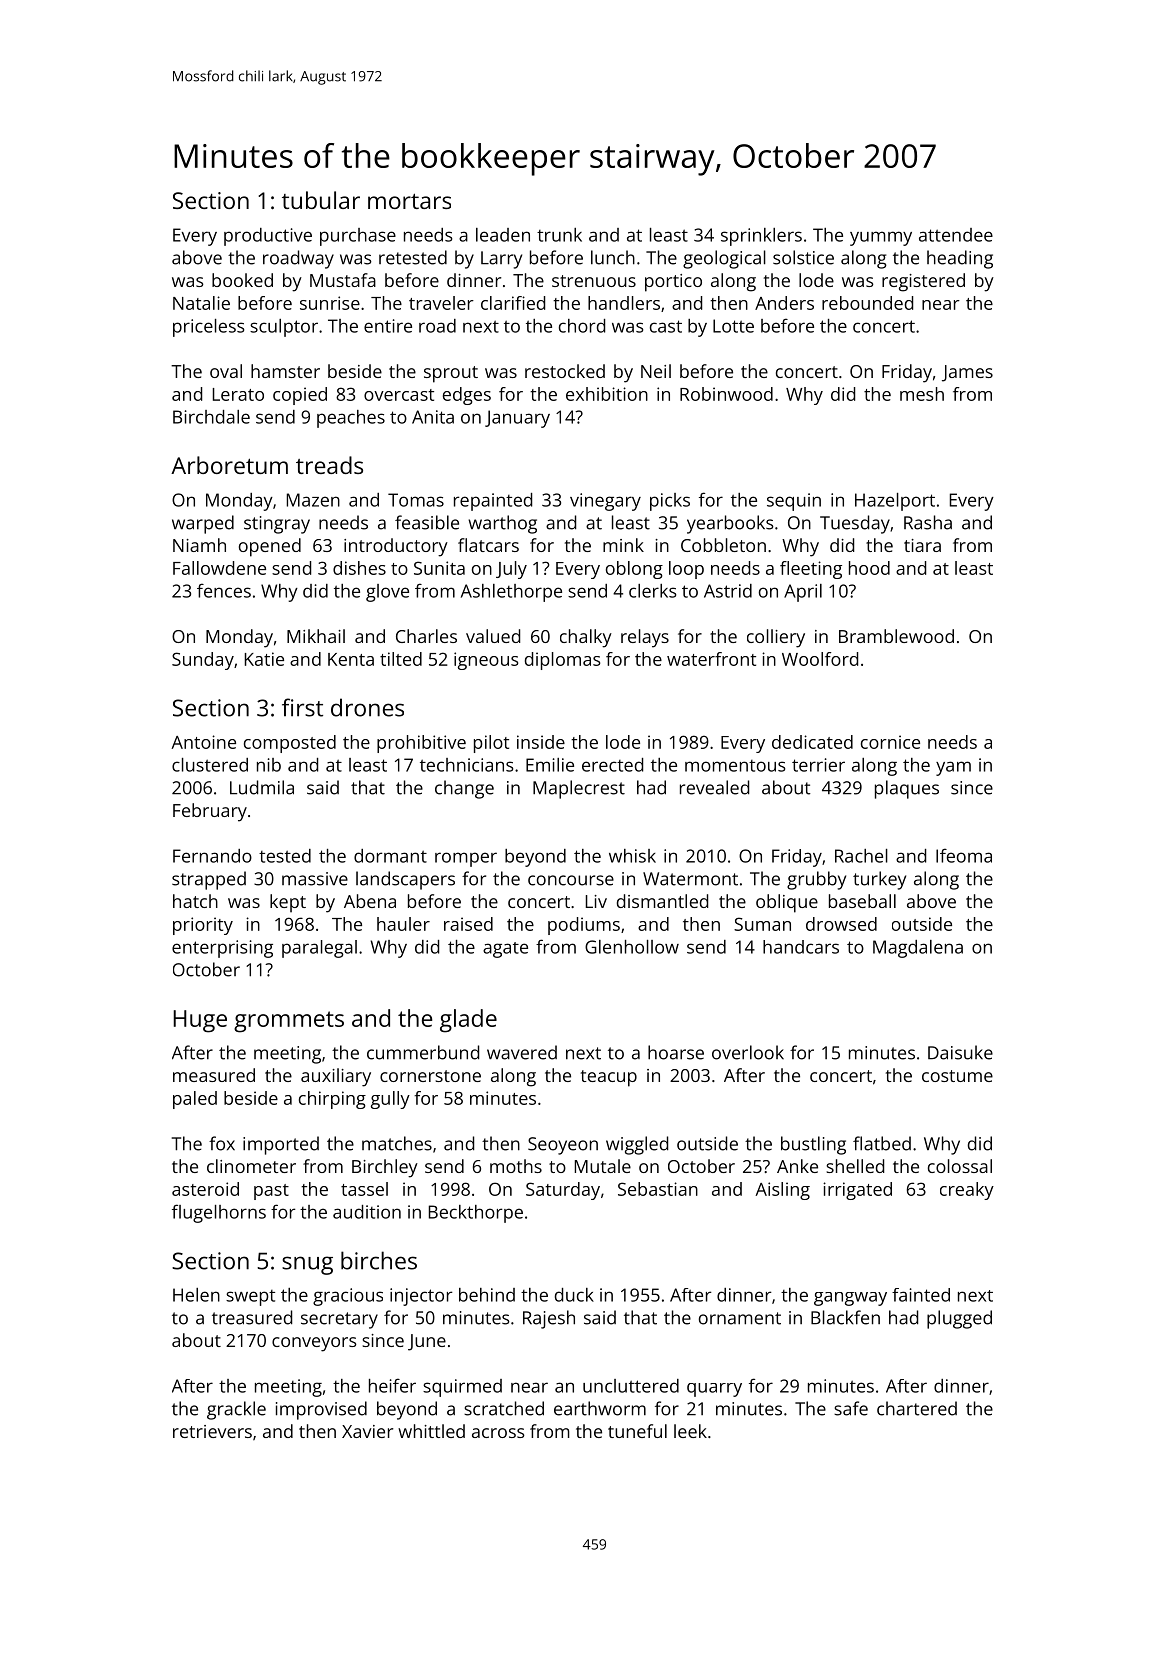  I want to click on kept, so click(288, 903).
